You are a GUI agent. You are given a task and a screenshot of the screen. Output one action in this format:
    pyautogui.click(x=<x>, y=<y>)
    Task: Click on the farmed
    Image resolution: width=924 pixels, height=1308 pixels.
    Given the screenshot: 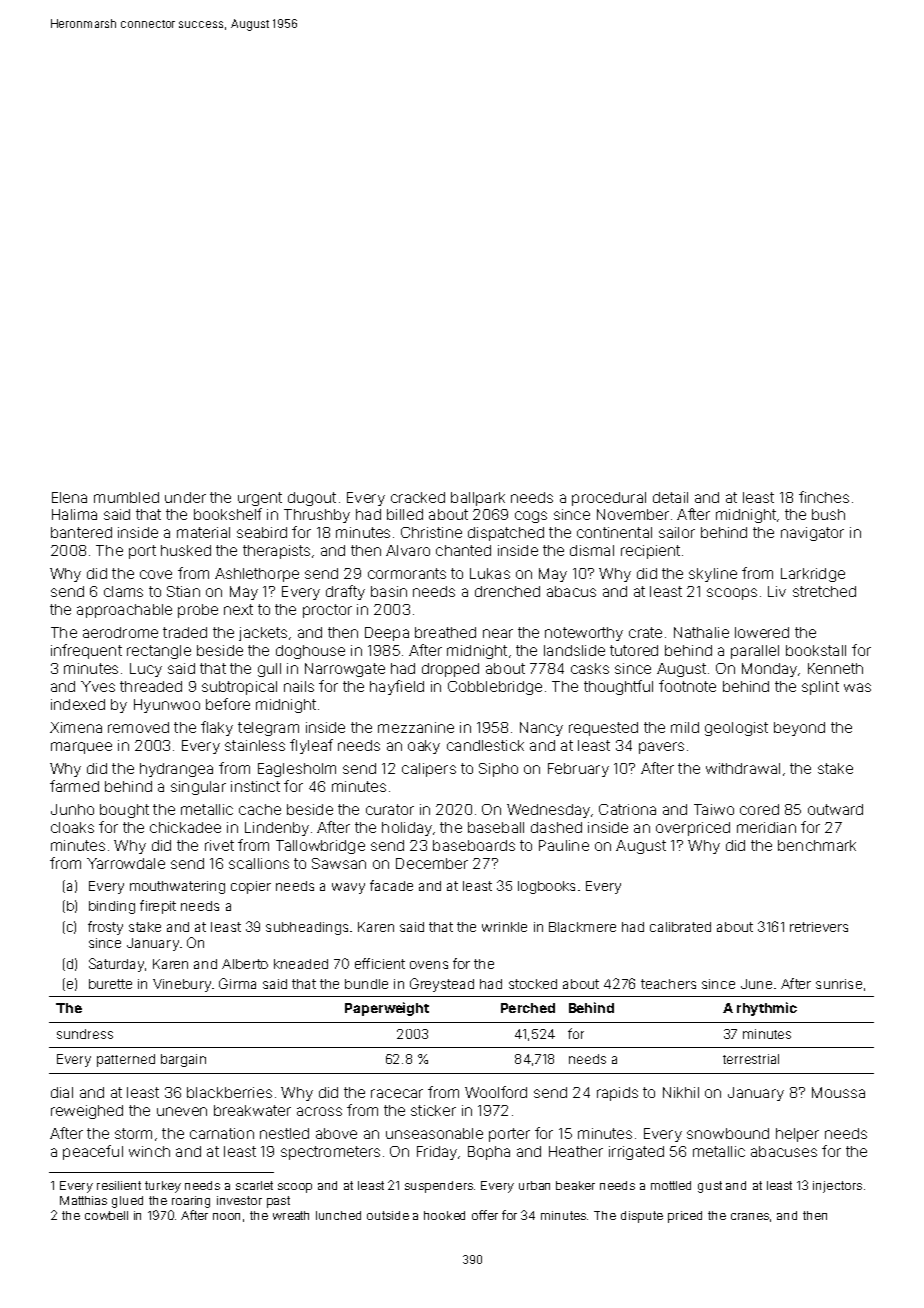 What is the action you would take?
    pyautogui.click(x=74, y=786)
